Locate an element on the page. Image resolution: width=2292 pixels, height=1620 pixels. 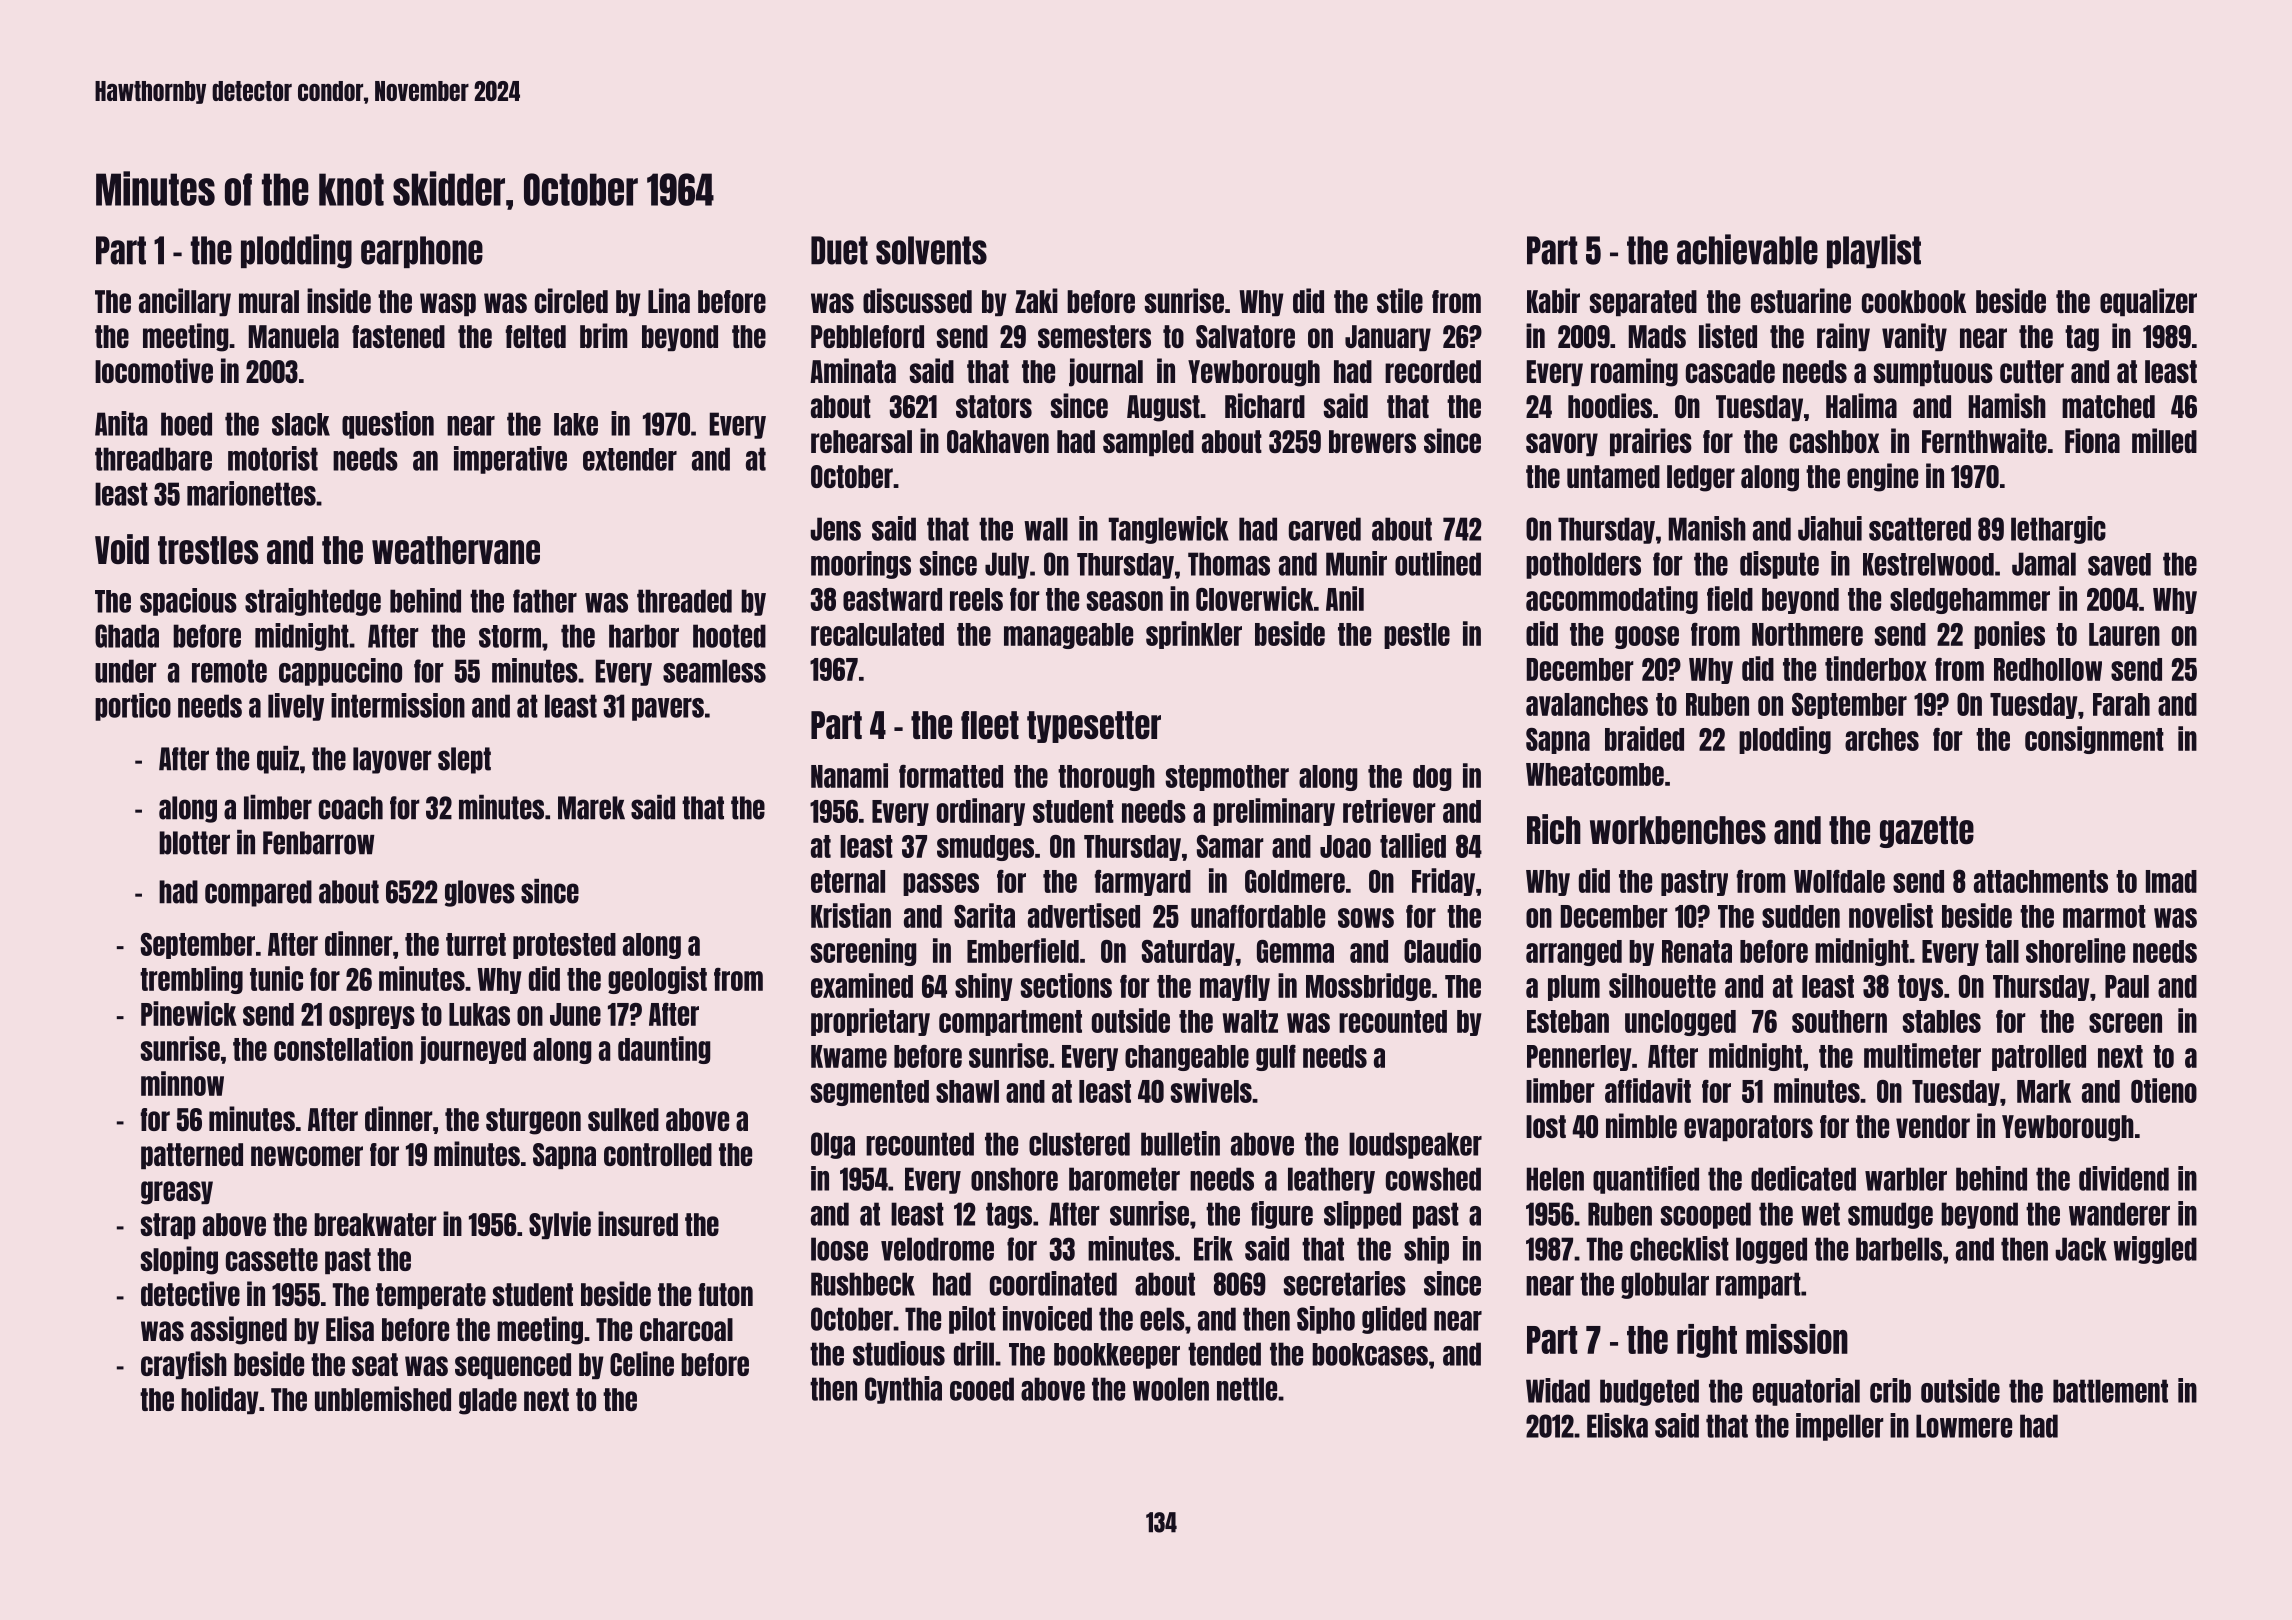
separated is located at coordinates (1643, 303).
